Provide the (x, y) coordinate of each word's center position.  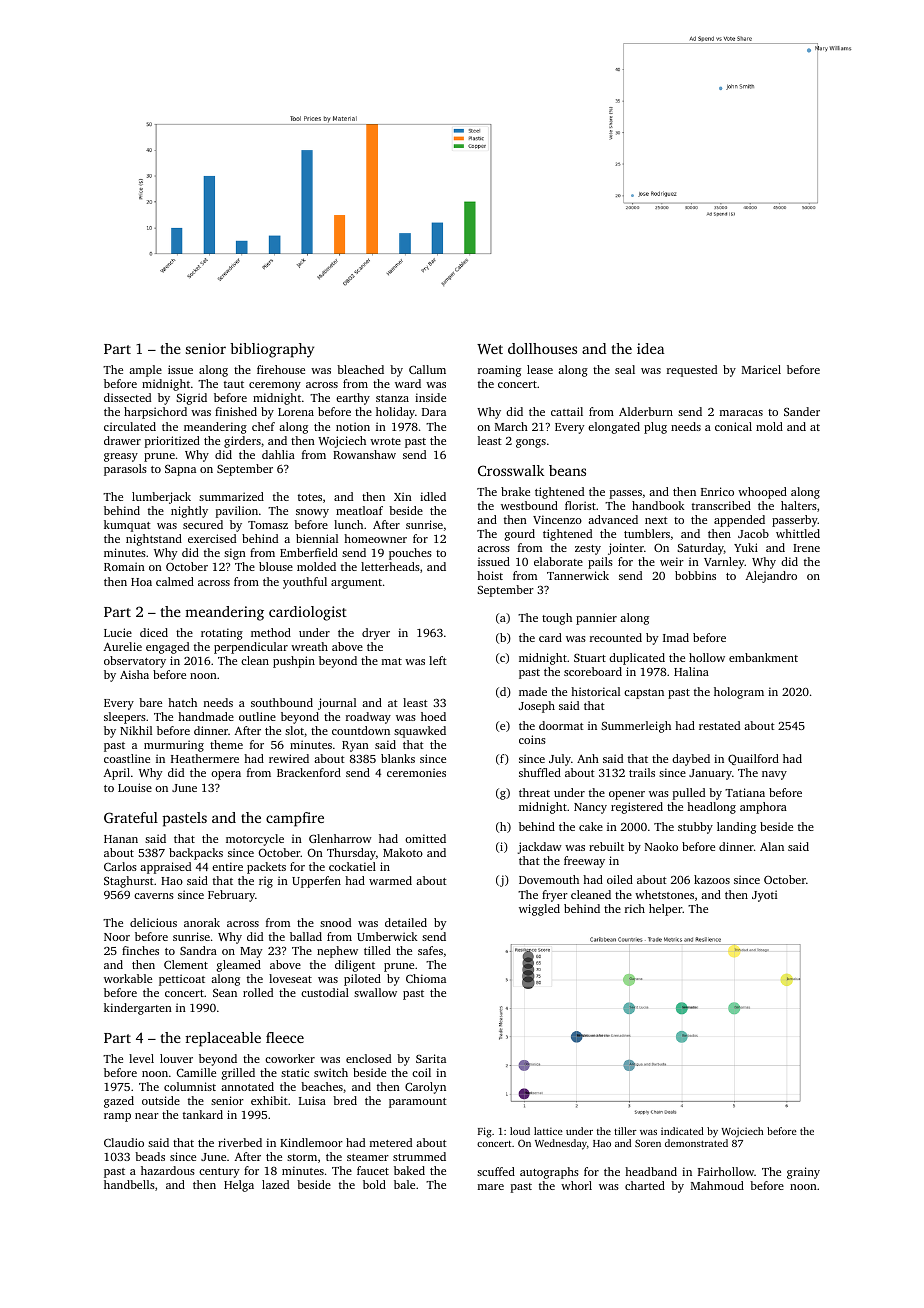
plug (655, 428)
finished (236, 411)
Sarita (431, 1058)
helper (665, 910)
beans (567, 470)
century (219, 1173)
